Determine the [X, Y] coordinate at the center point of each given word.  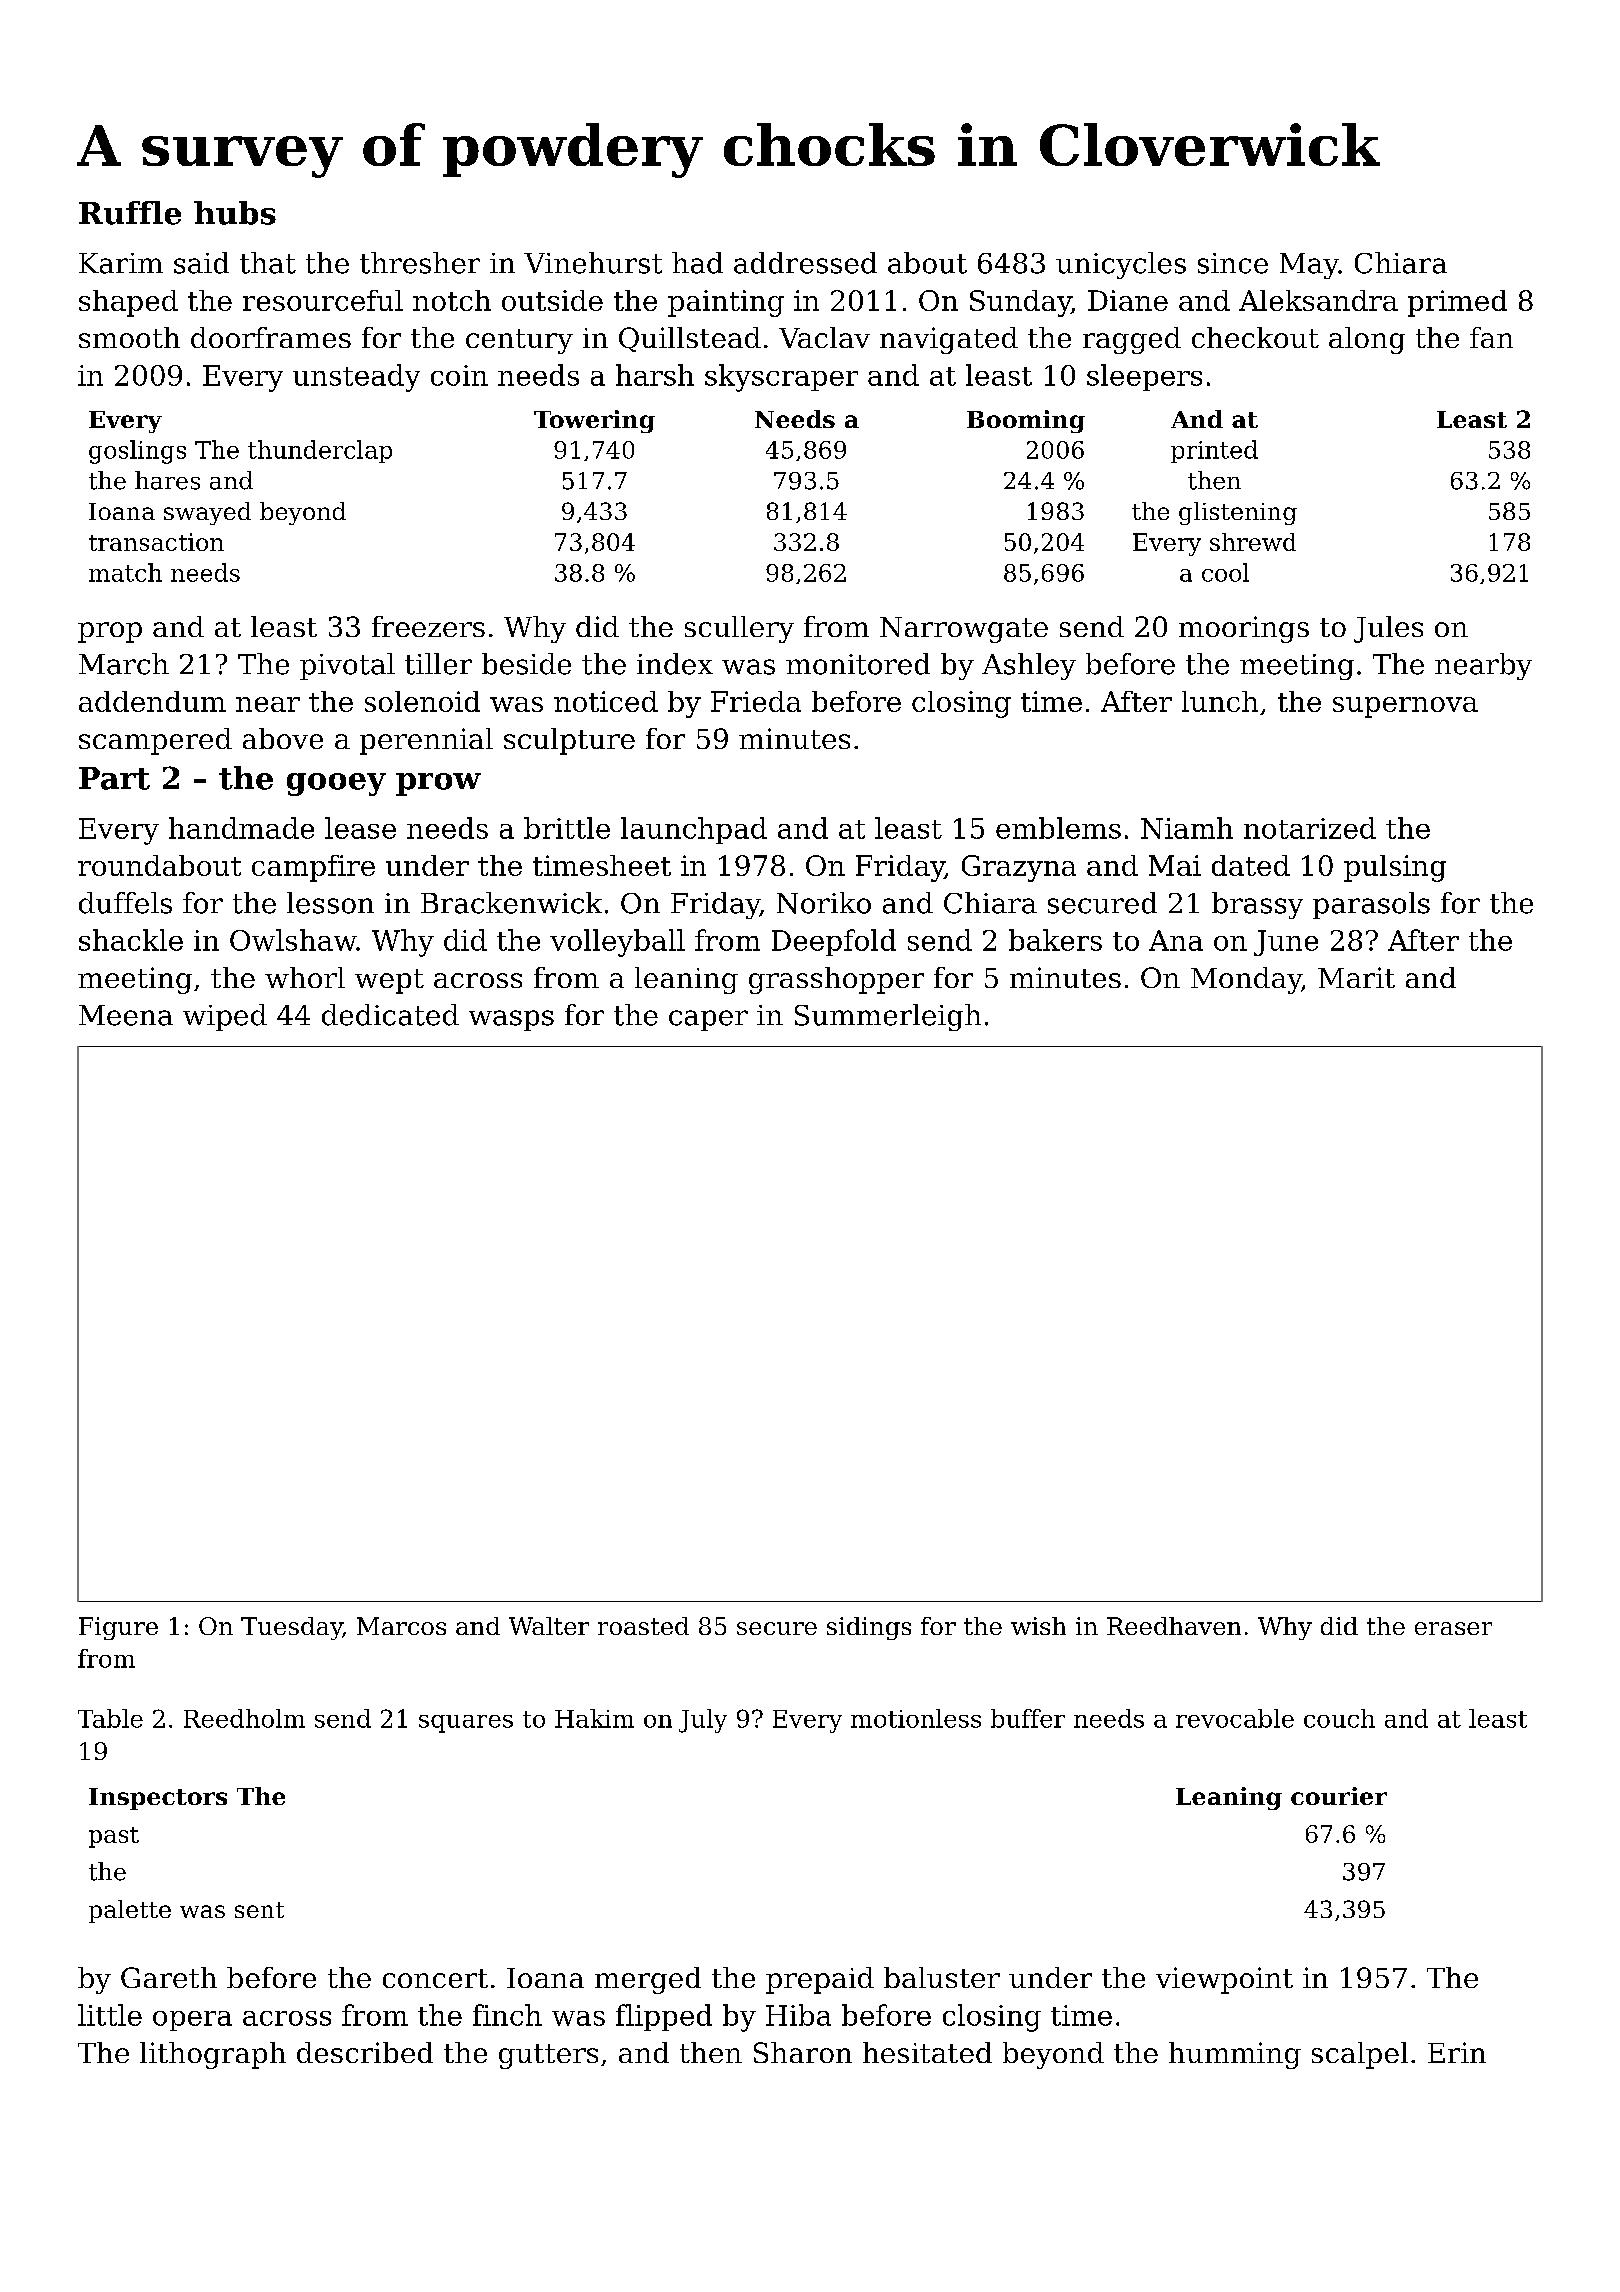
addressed [805, 263]
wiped [225, 1017]
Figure [118, 1628]
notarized [1310, 828]
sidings [869, 1628]
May [1309, 266]
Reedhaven [1174, 1626]
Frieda [756, 701]
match [125, 572]
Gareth [169, 1977]
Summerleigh [888, 1017]
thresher [420, 263]
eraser [1453, 1628]
